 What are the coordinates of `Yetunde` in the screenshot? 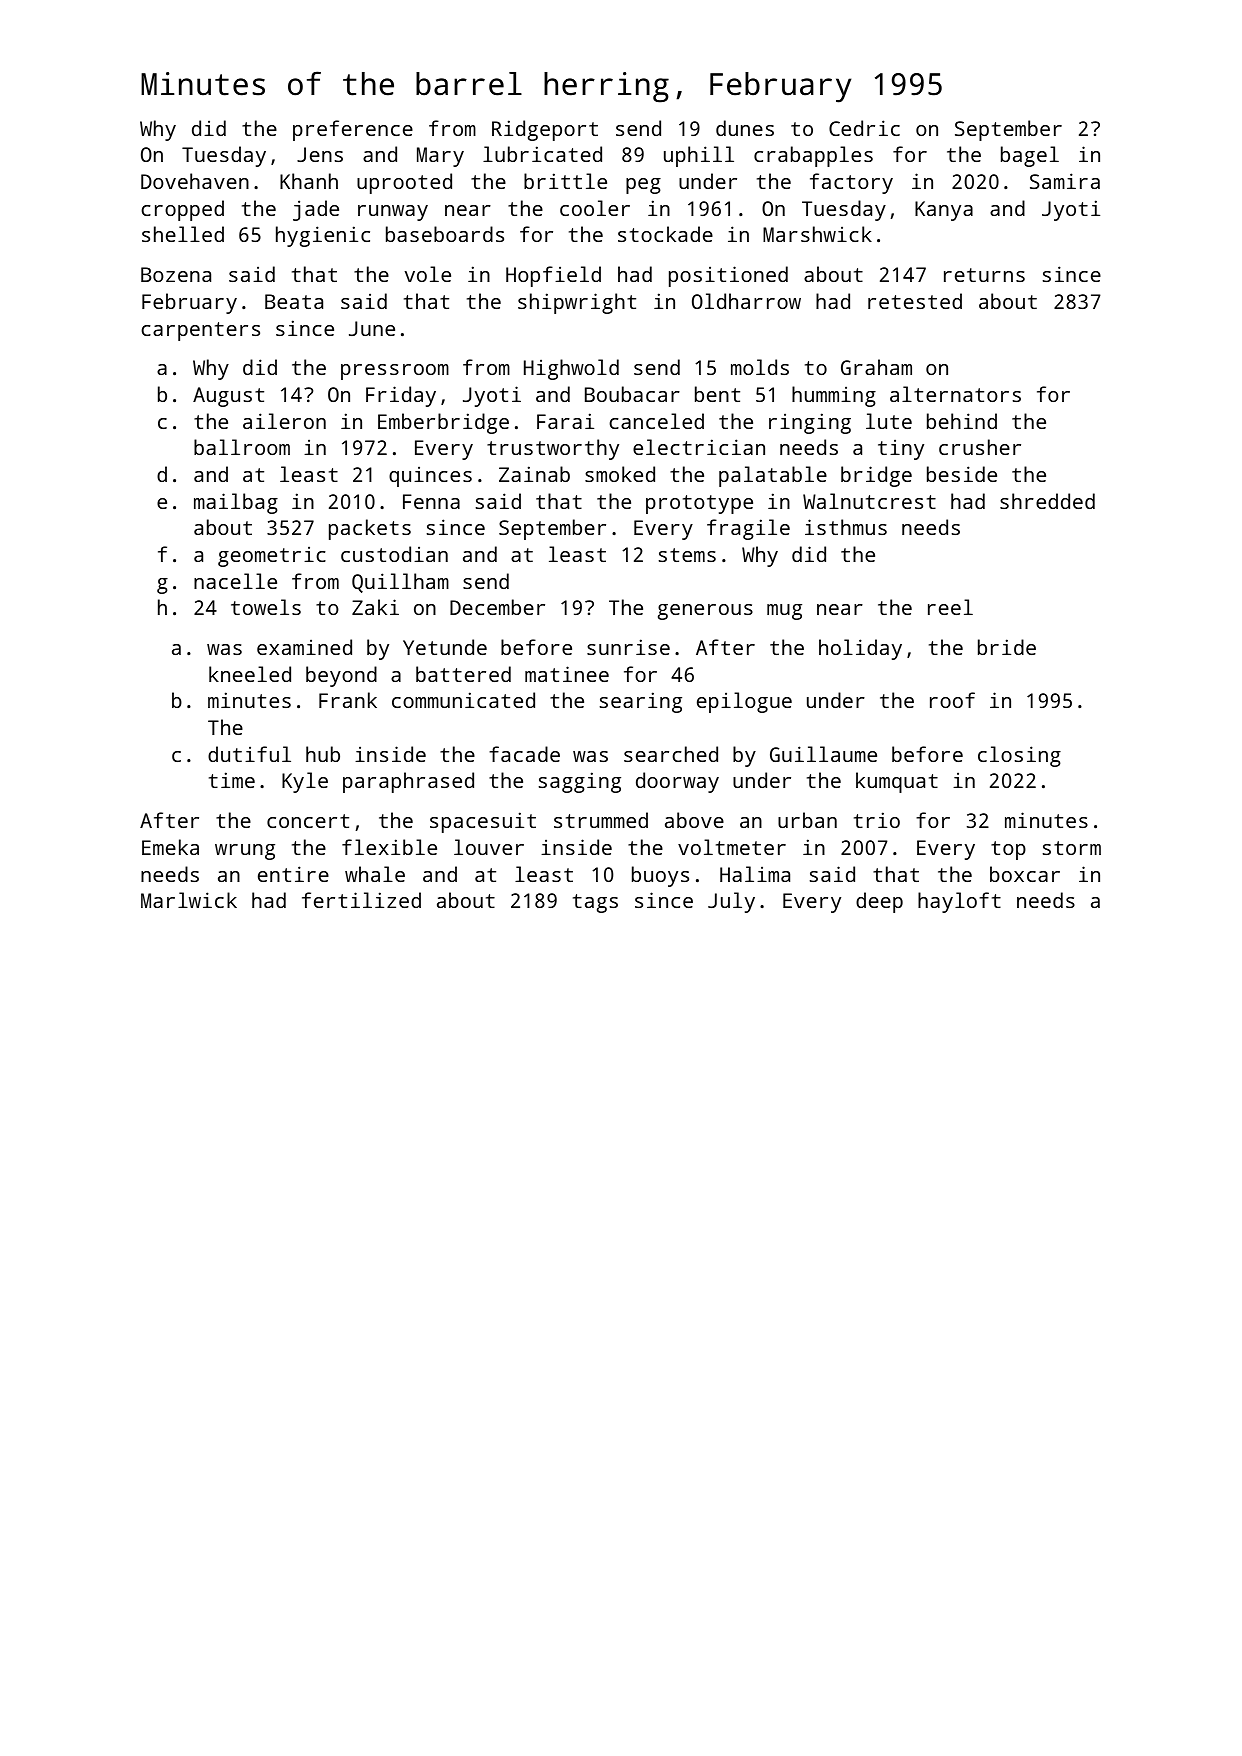 It's located at (445, 647).
